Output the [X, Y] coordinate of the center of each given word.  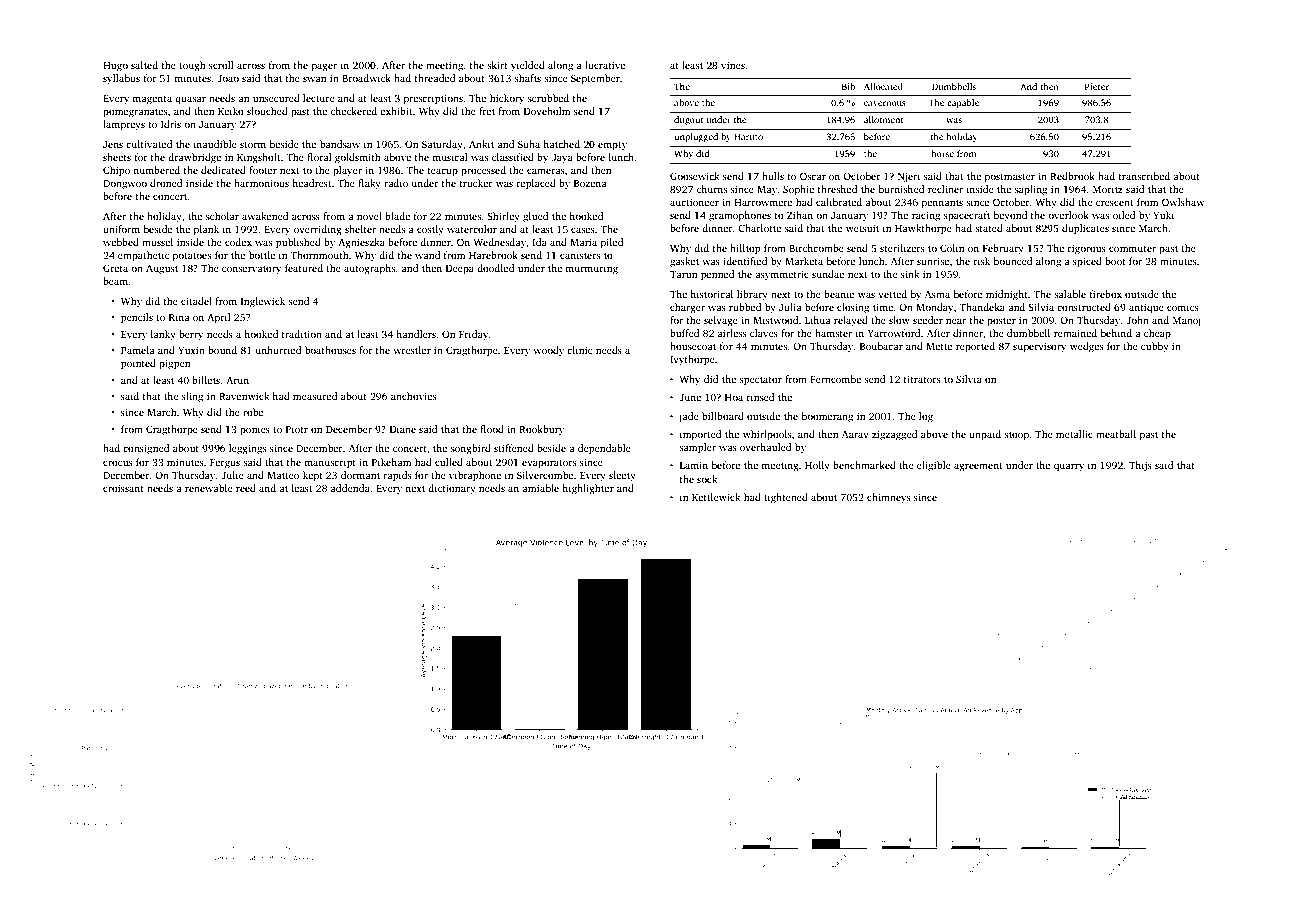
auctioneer [694, 202]
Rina [179, 317]
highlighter [588, 489]
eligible [934, 466]
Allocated [883, 86]
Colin [952, 248]
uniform [121, 229]
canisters [580, 255]
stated [989, 228]
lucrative [605, 65]
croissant [123, 488]
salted [144, 65]
